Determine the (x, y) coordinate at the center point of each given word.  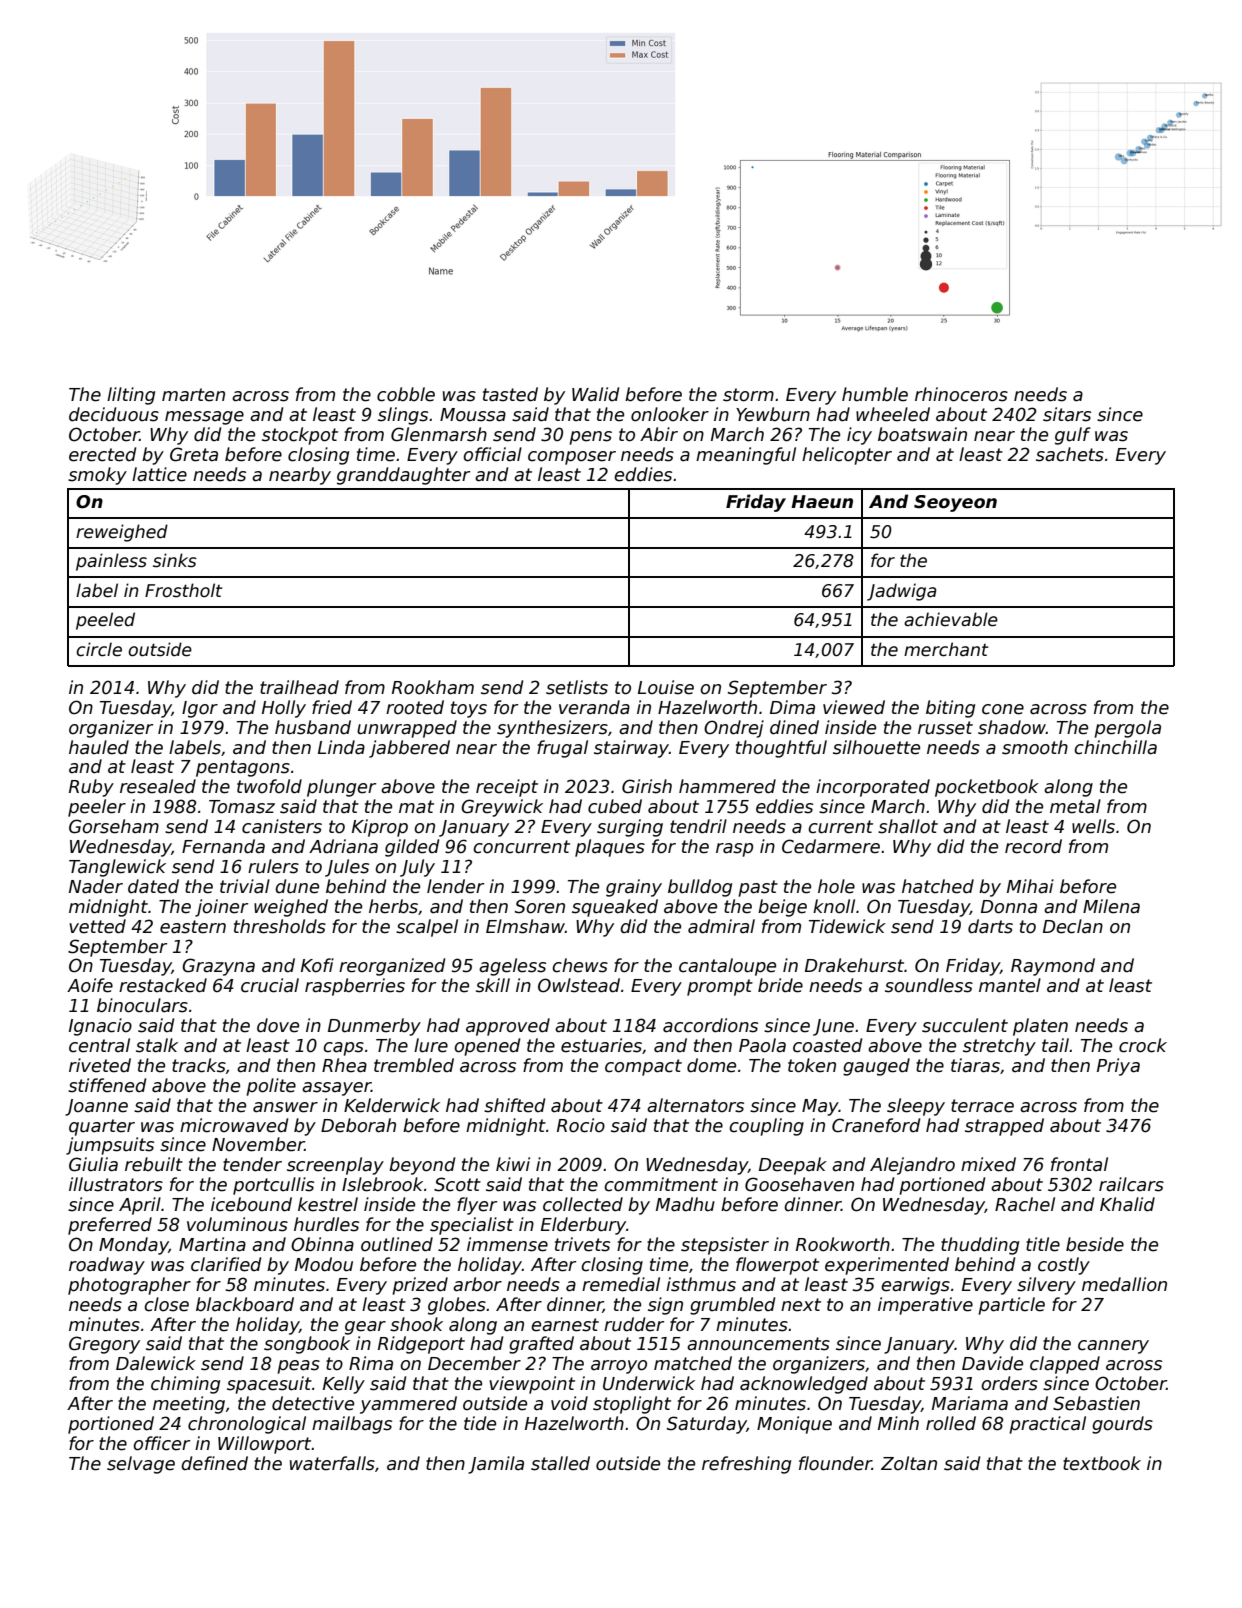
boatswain (922, 434)
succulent (965, 1025)
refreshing (746, 1465)
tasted (510, 394)
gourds (1122, 1425)
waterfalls (332, 1463)
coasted (827, 1045)
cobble (406, 394)
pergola (1127, 729)
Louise (666, 687)
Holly (284, 709)
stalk (157, 1045)
